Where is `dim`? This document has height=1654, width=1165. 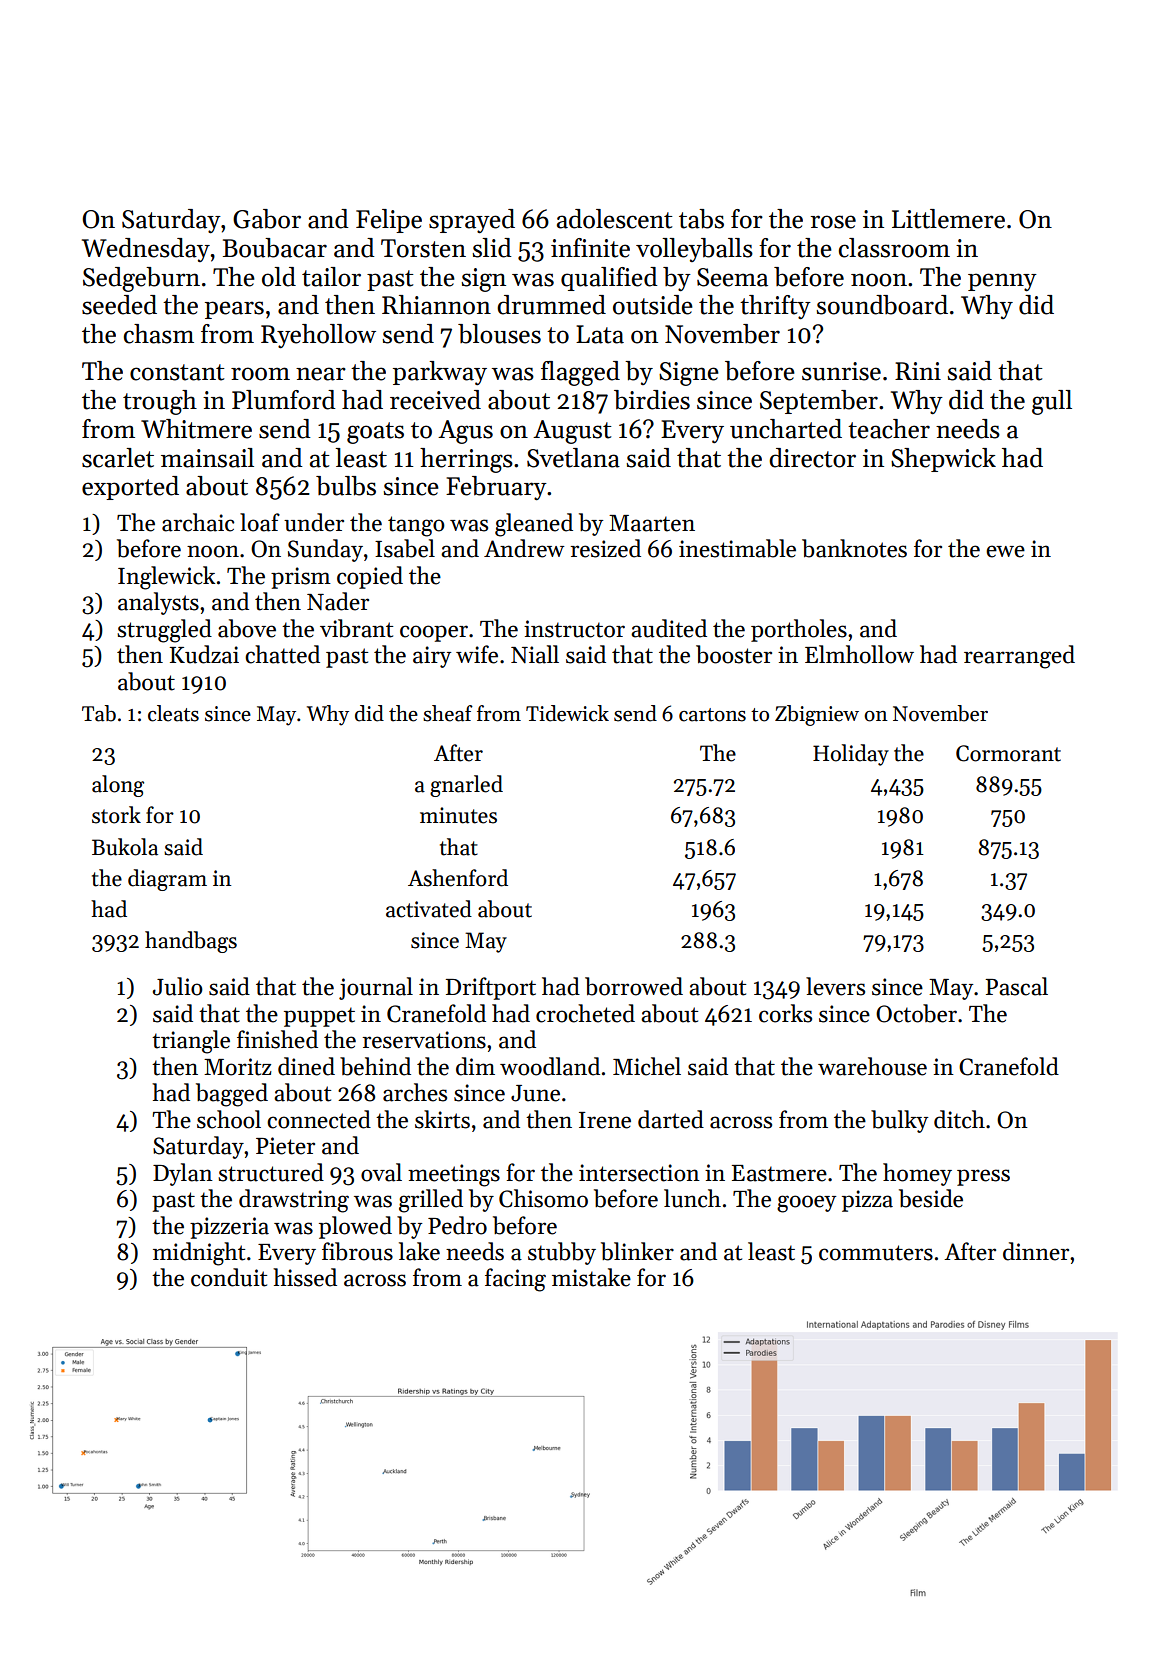
dim is located at coordinates (475, 1066).
